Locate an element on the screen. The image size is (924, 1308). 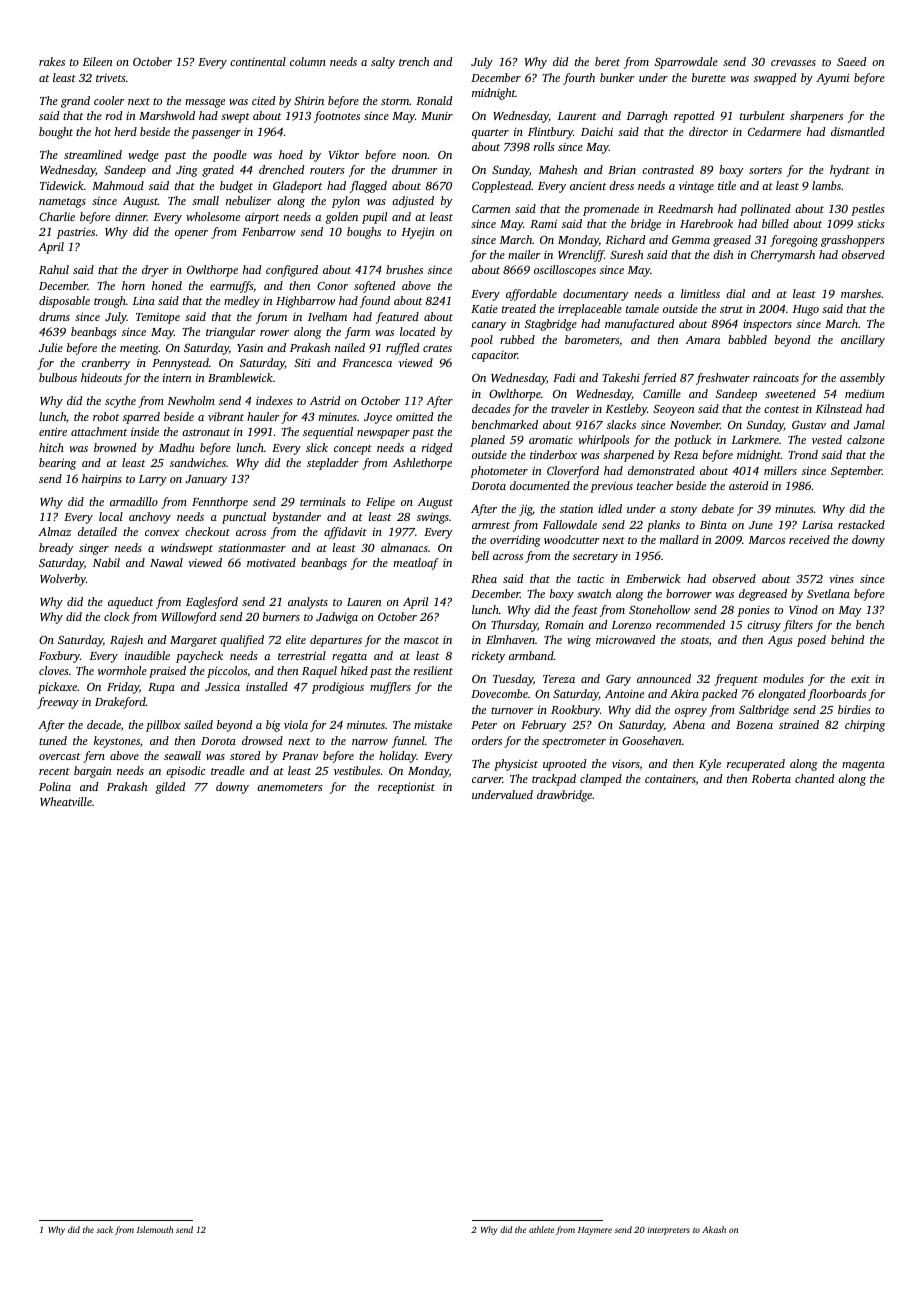
mufflers is located at coordinates (390, 688).
